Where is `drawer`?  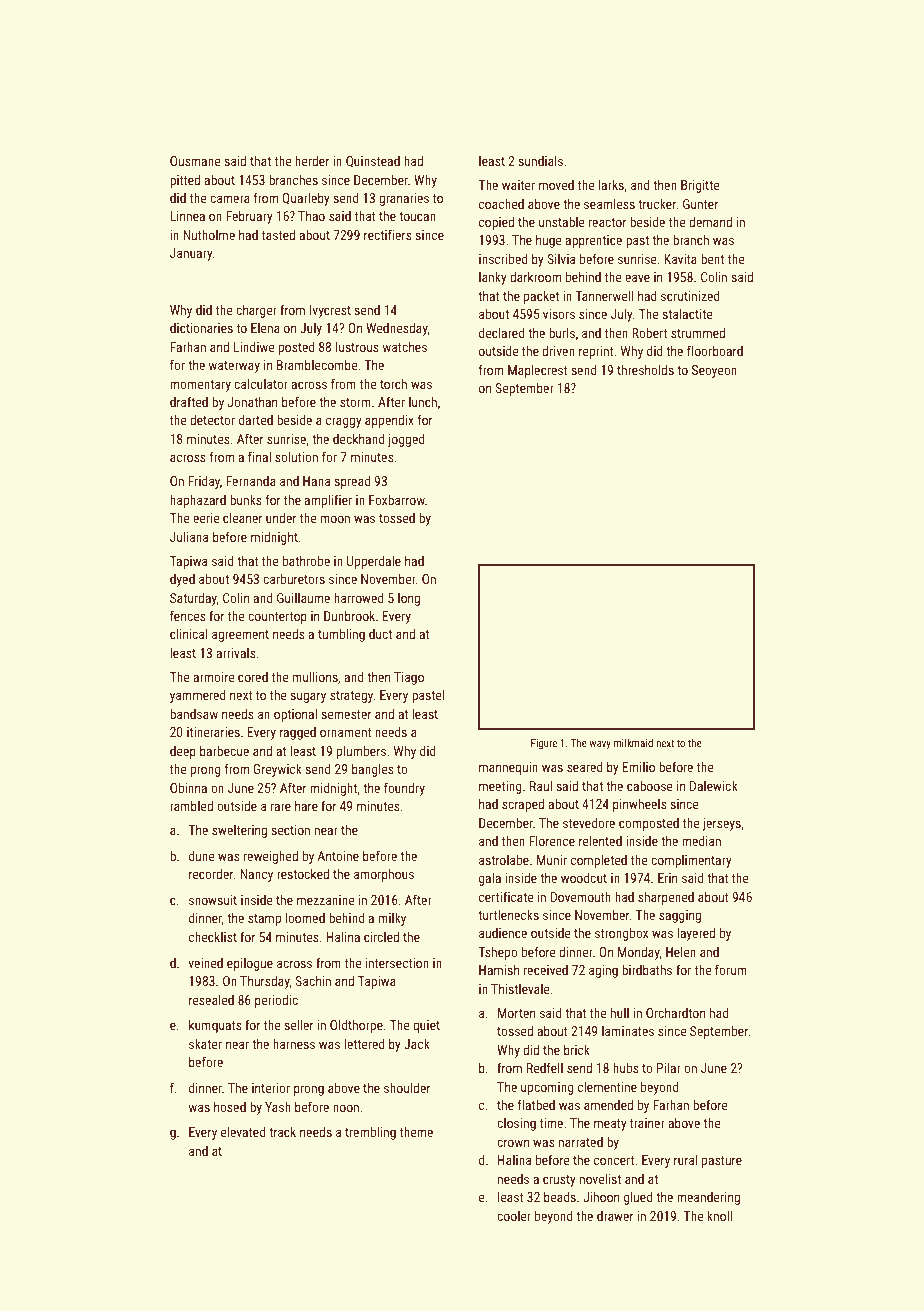
drawer is located at coordinates (615, 1216).
